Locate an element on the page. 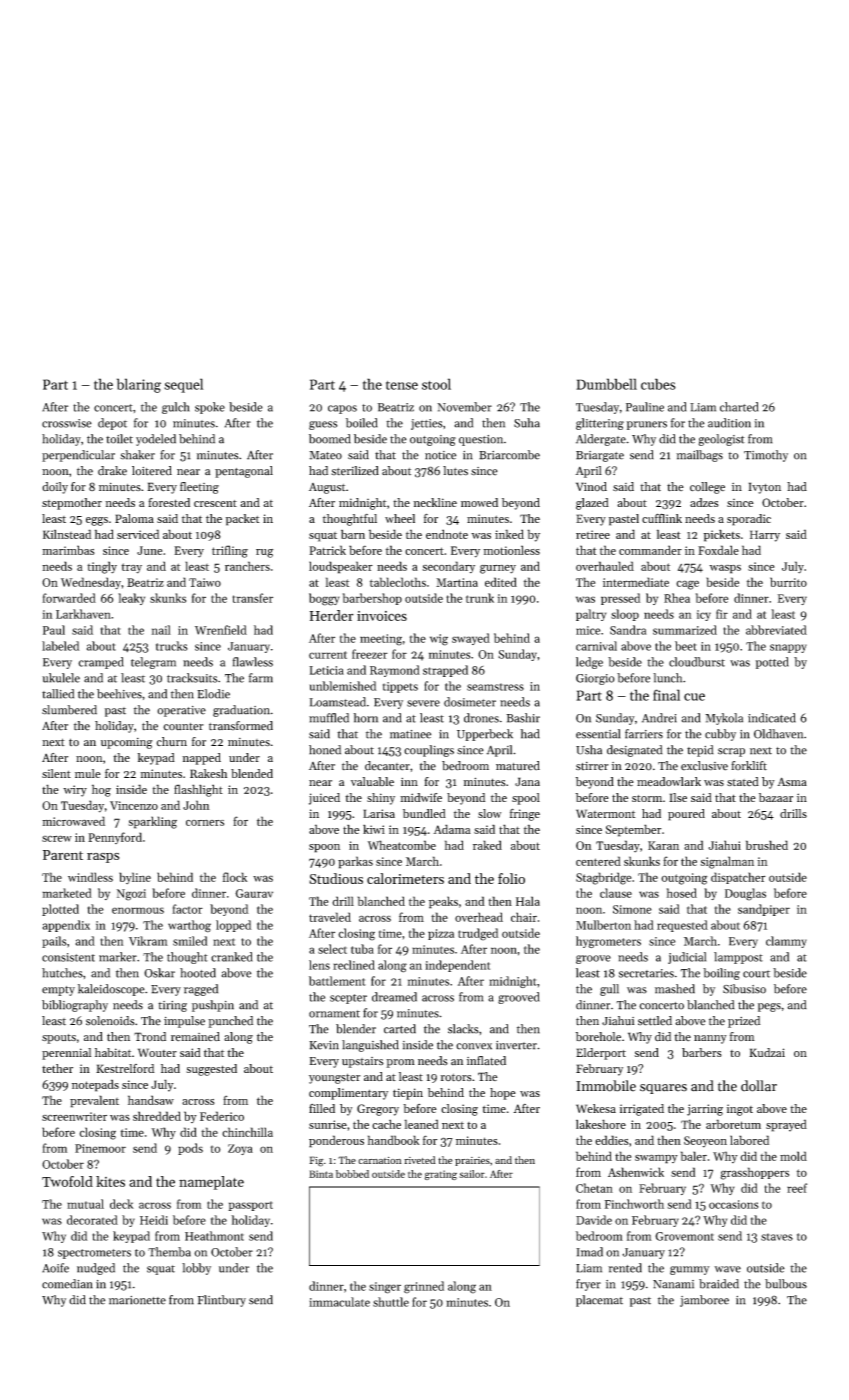  operative is located at coordinates (181, 711).
